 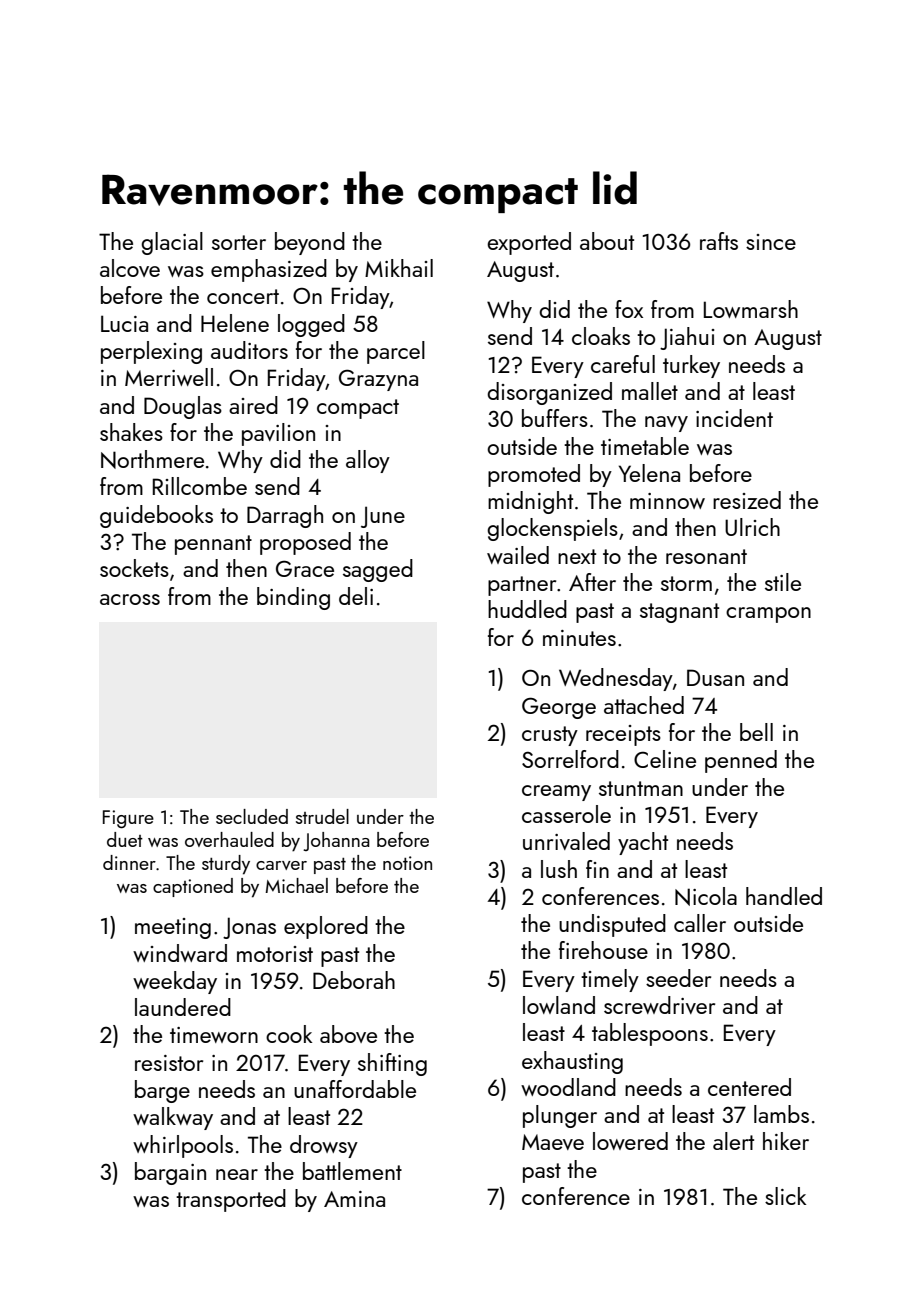 What do you see at coordinates (368, 461) in the document?
I see `alloy` at bounding box center [368, 461].
